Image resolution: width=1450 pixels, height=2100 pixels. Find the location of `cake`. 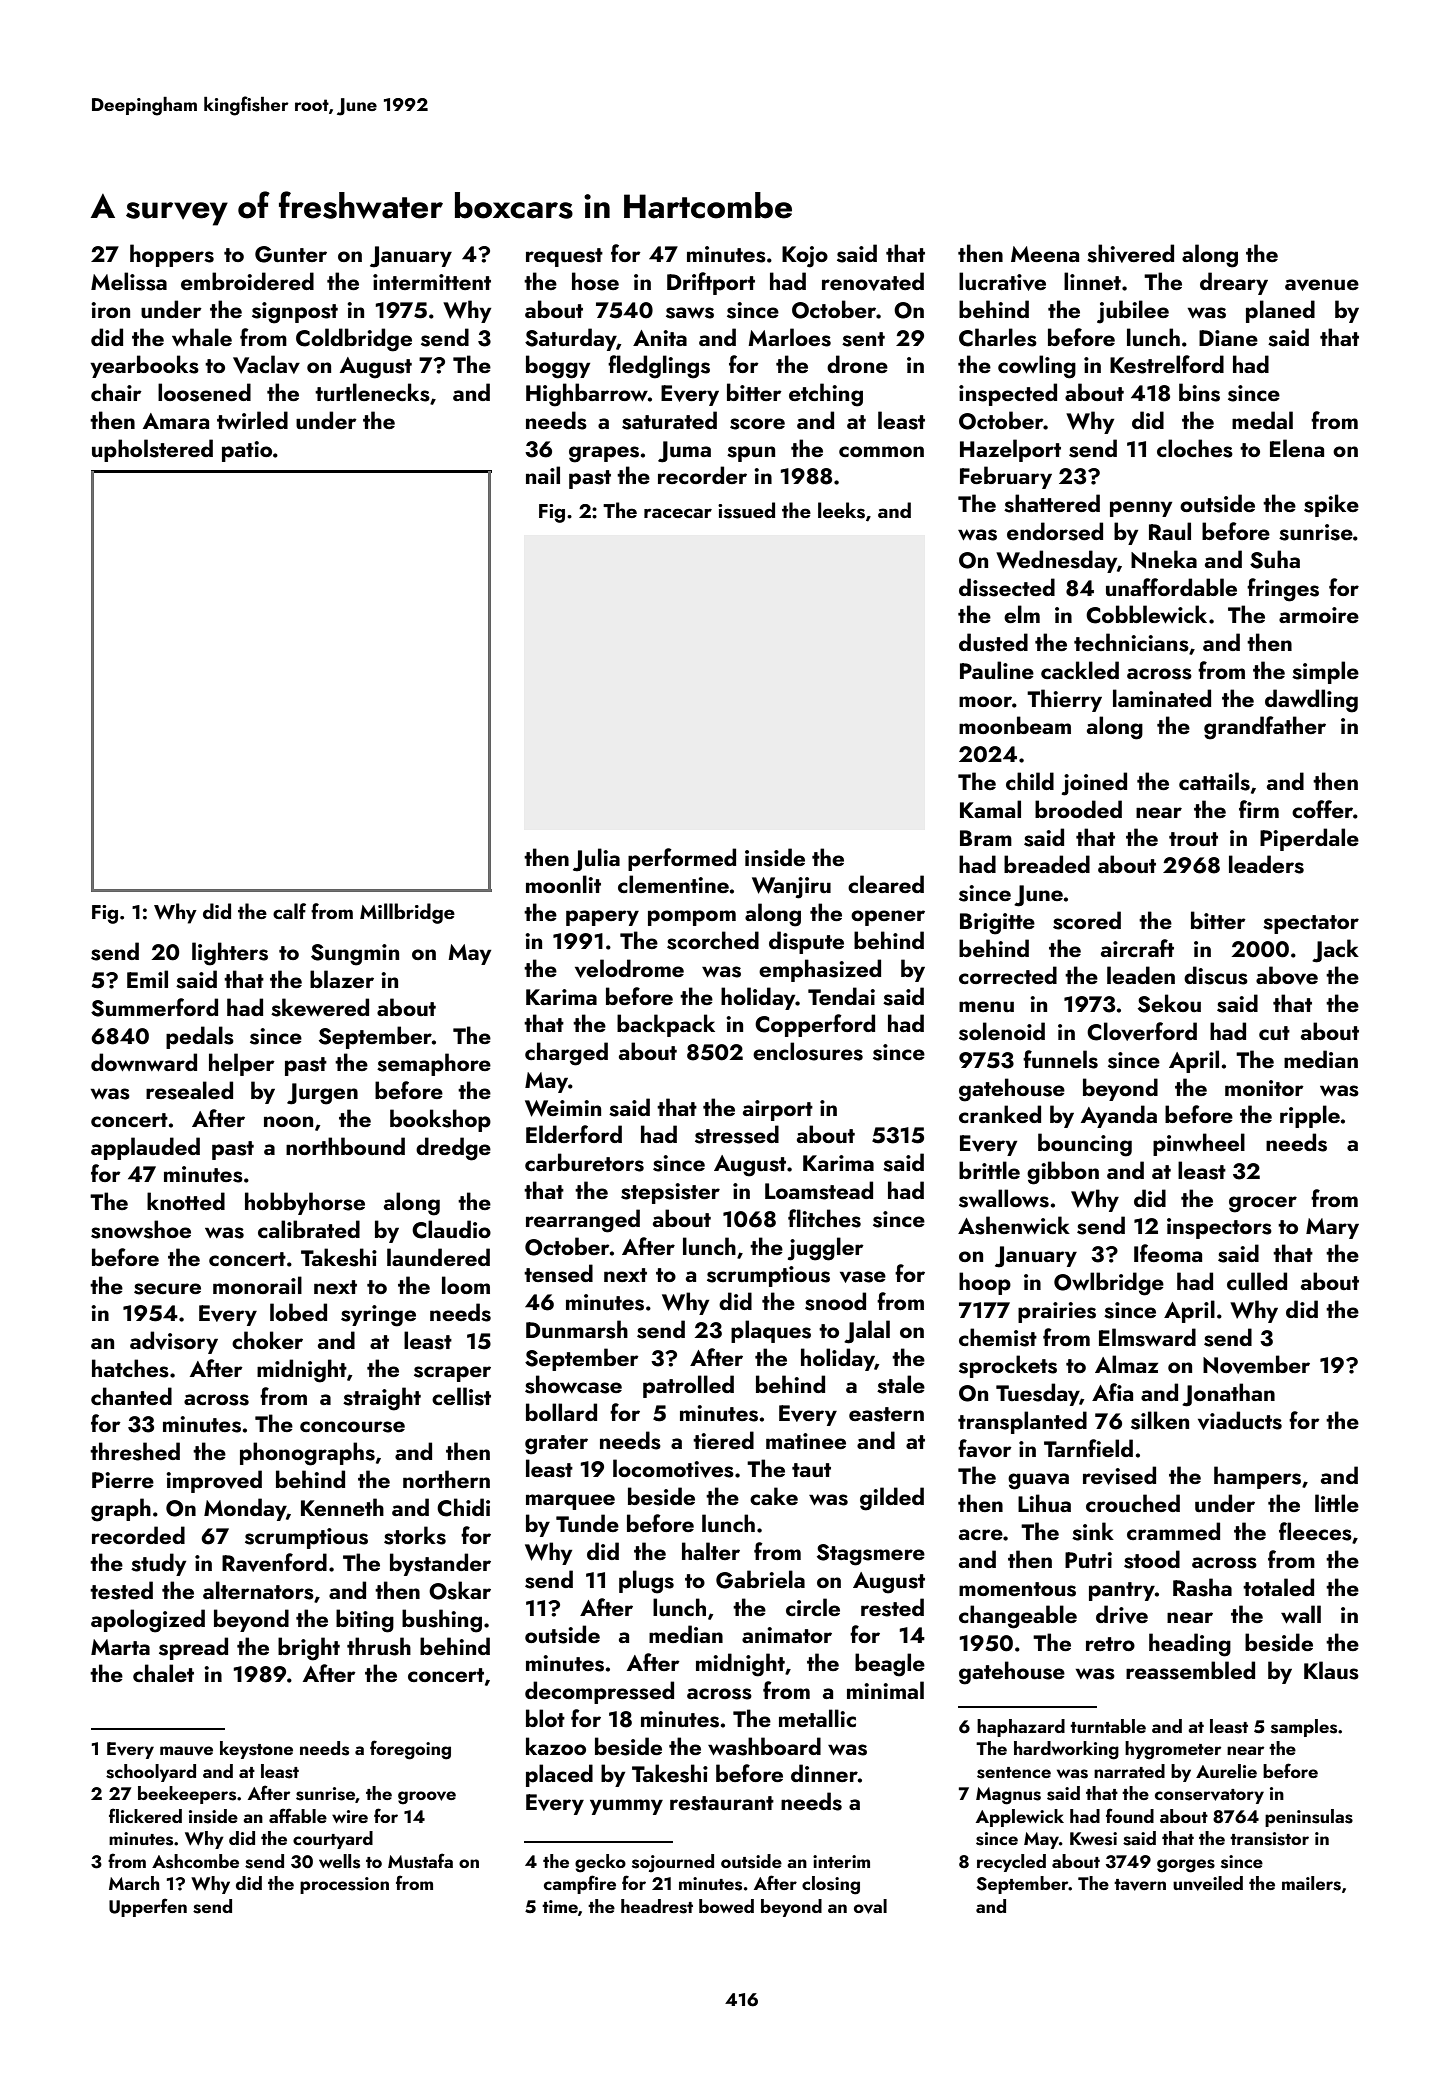

cake is located at coordinates (774, 1496).
